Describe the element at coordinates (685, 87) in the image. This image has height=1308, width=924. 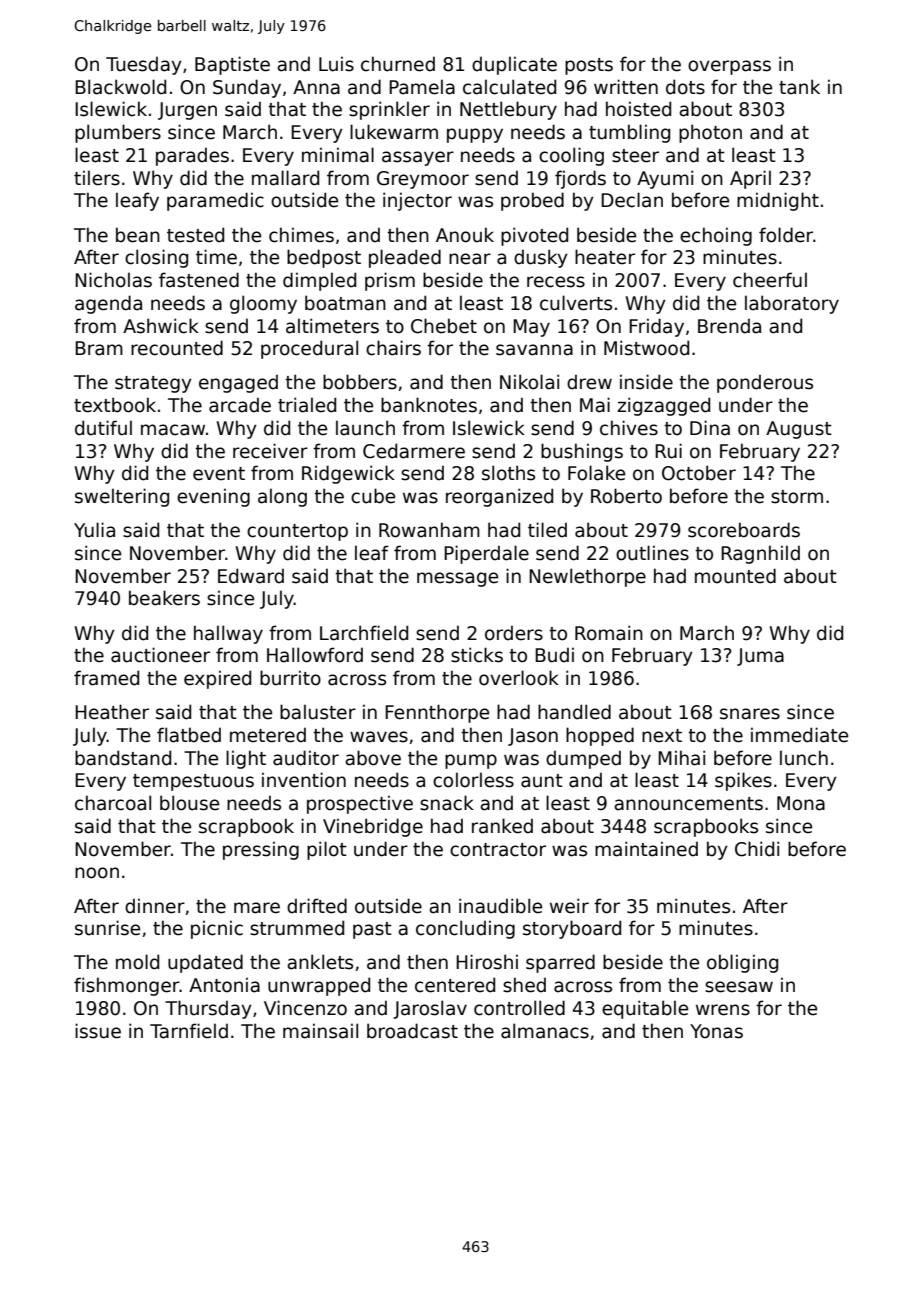
I see `dots` at that location.
